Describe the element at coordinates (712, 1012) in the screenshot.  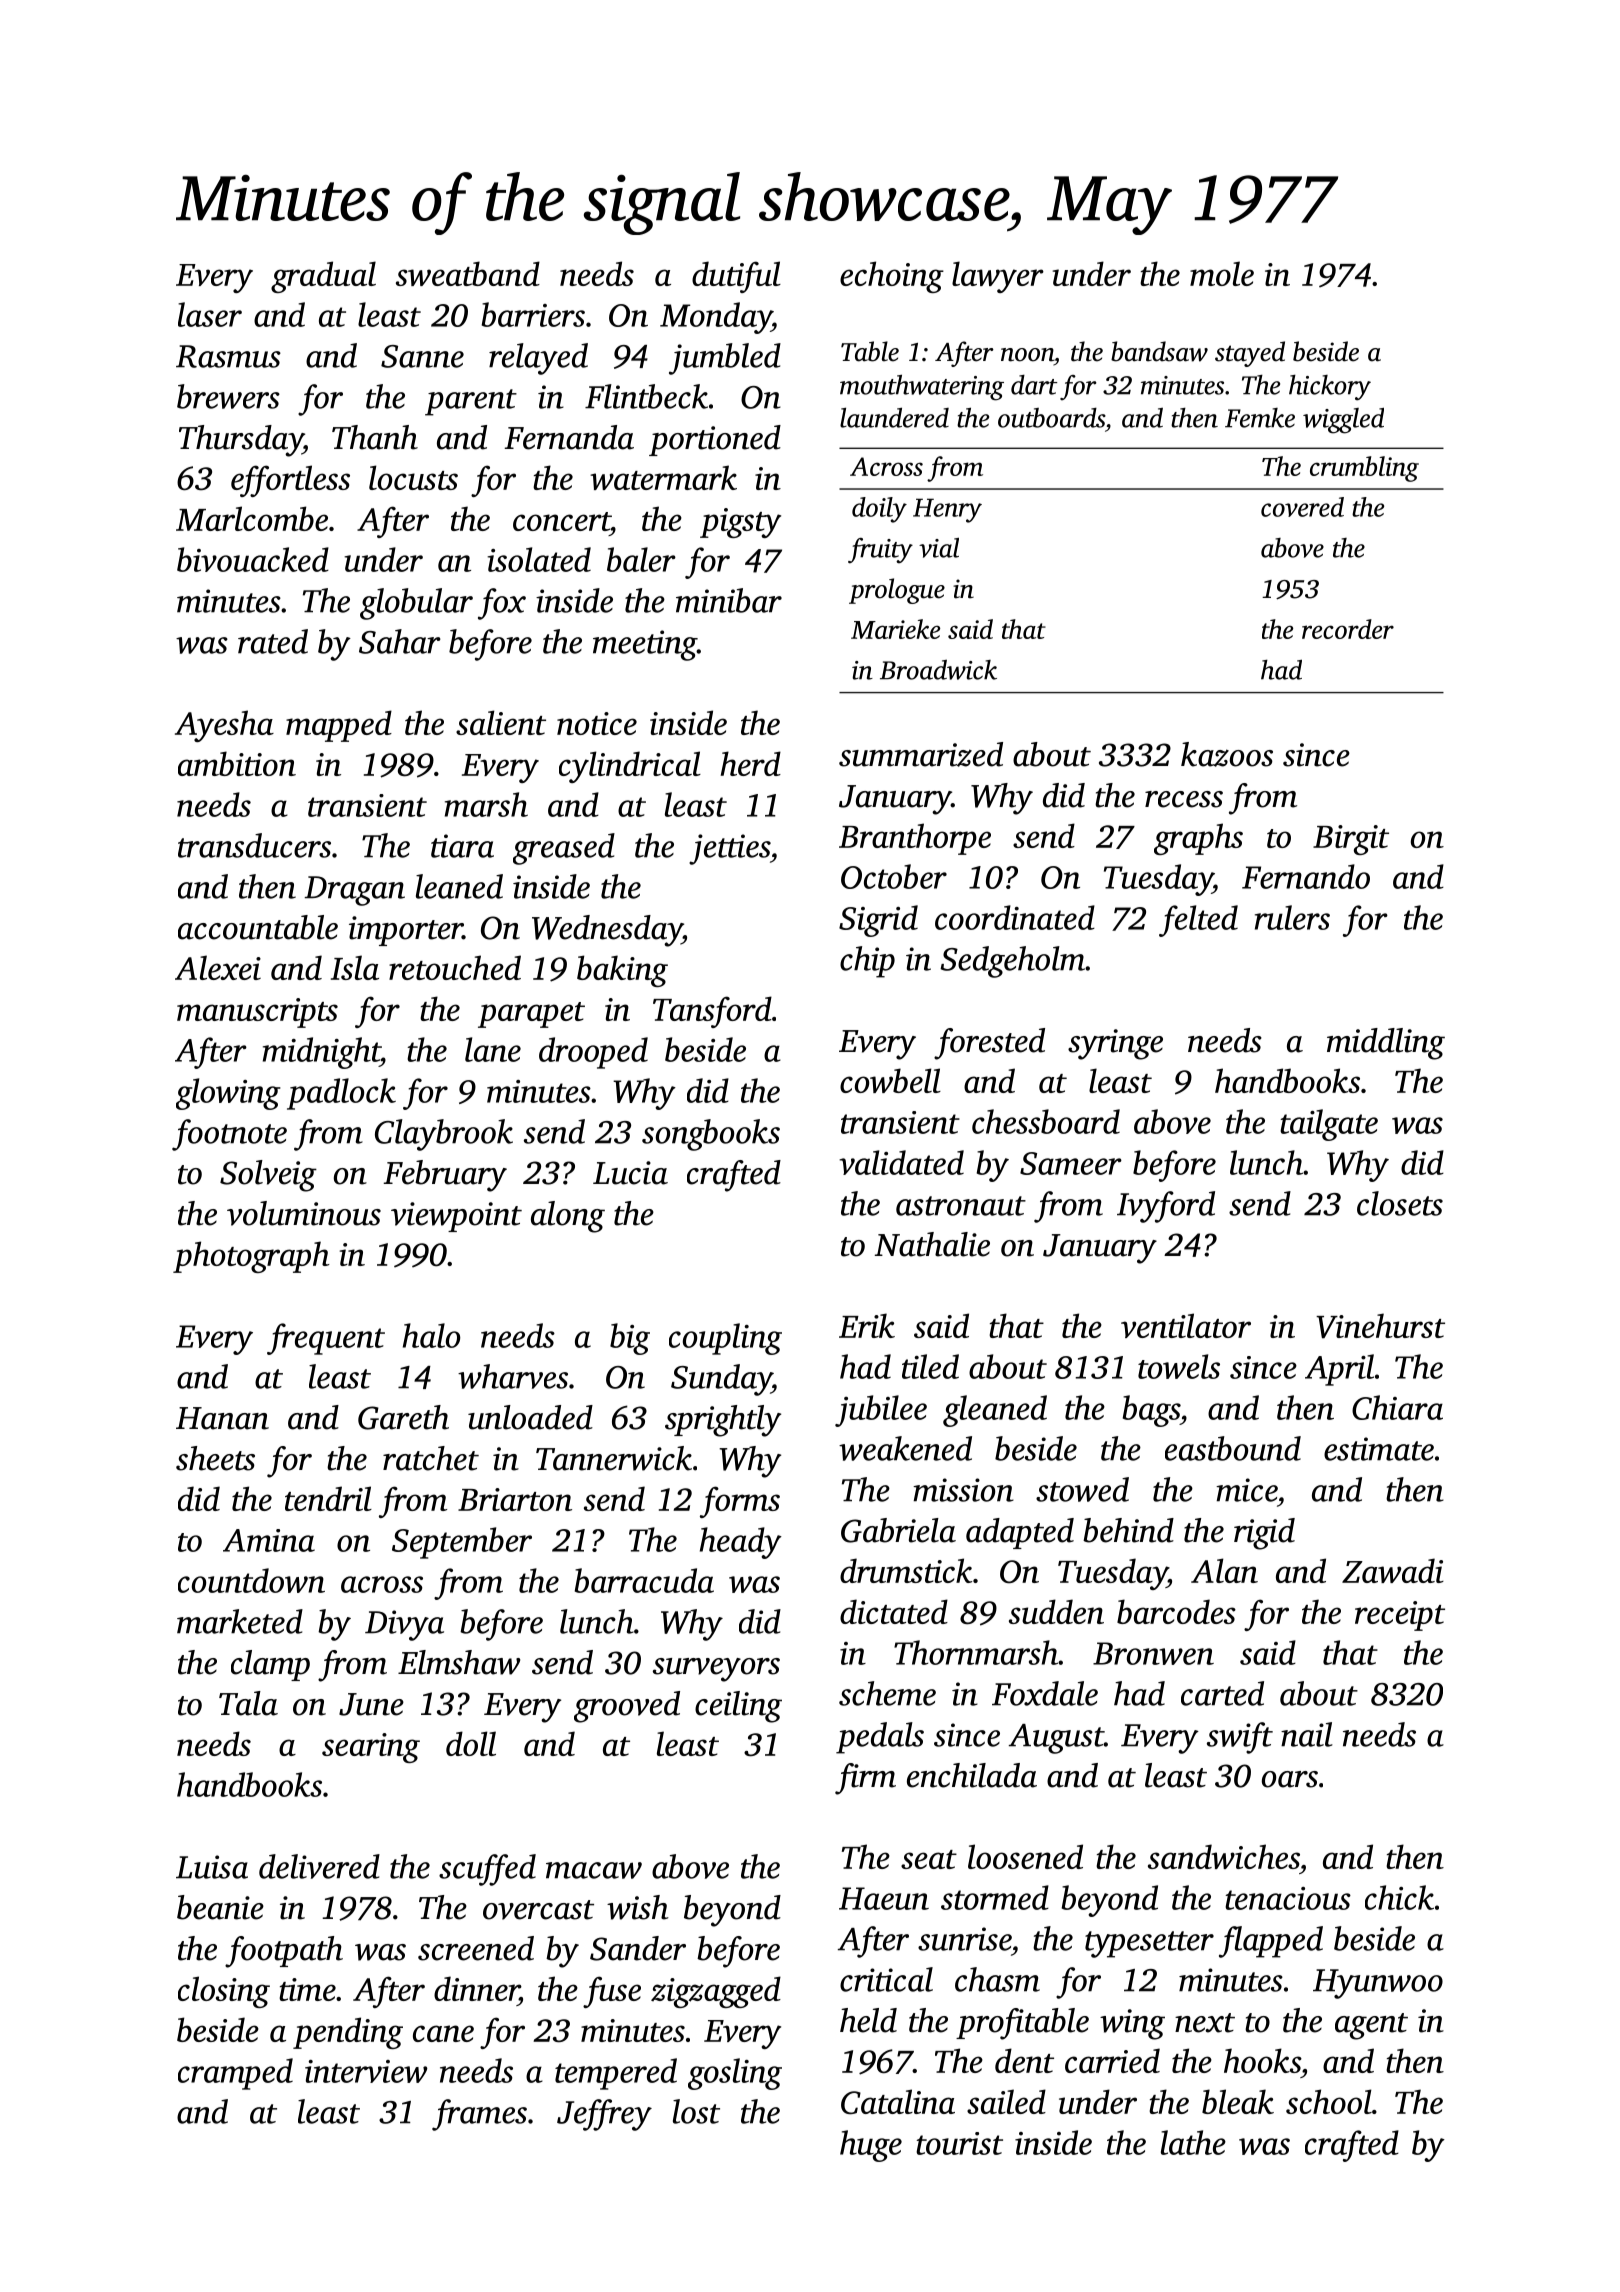
I see `Tansford` at that location.
